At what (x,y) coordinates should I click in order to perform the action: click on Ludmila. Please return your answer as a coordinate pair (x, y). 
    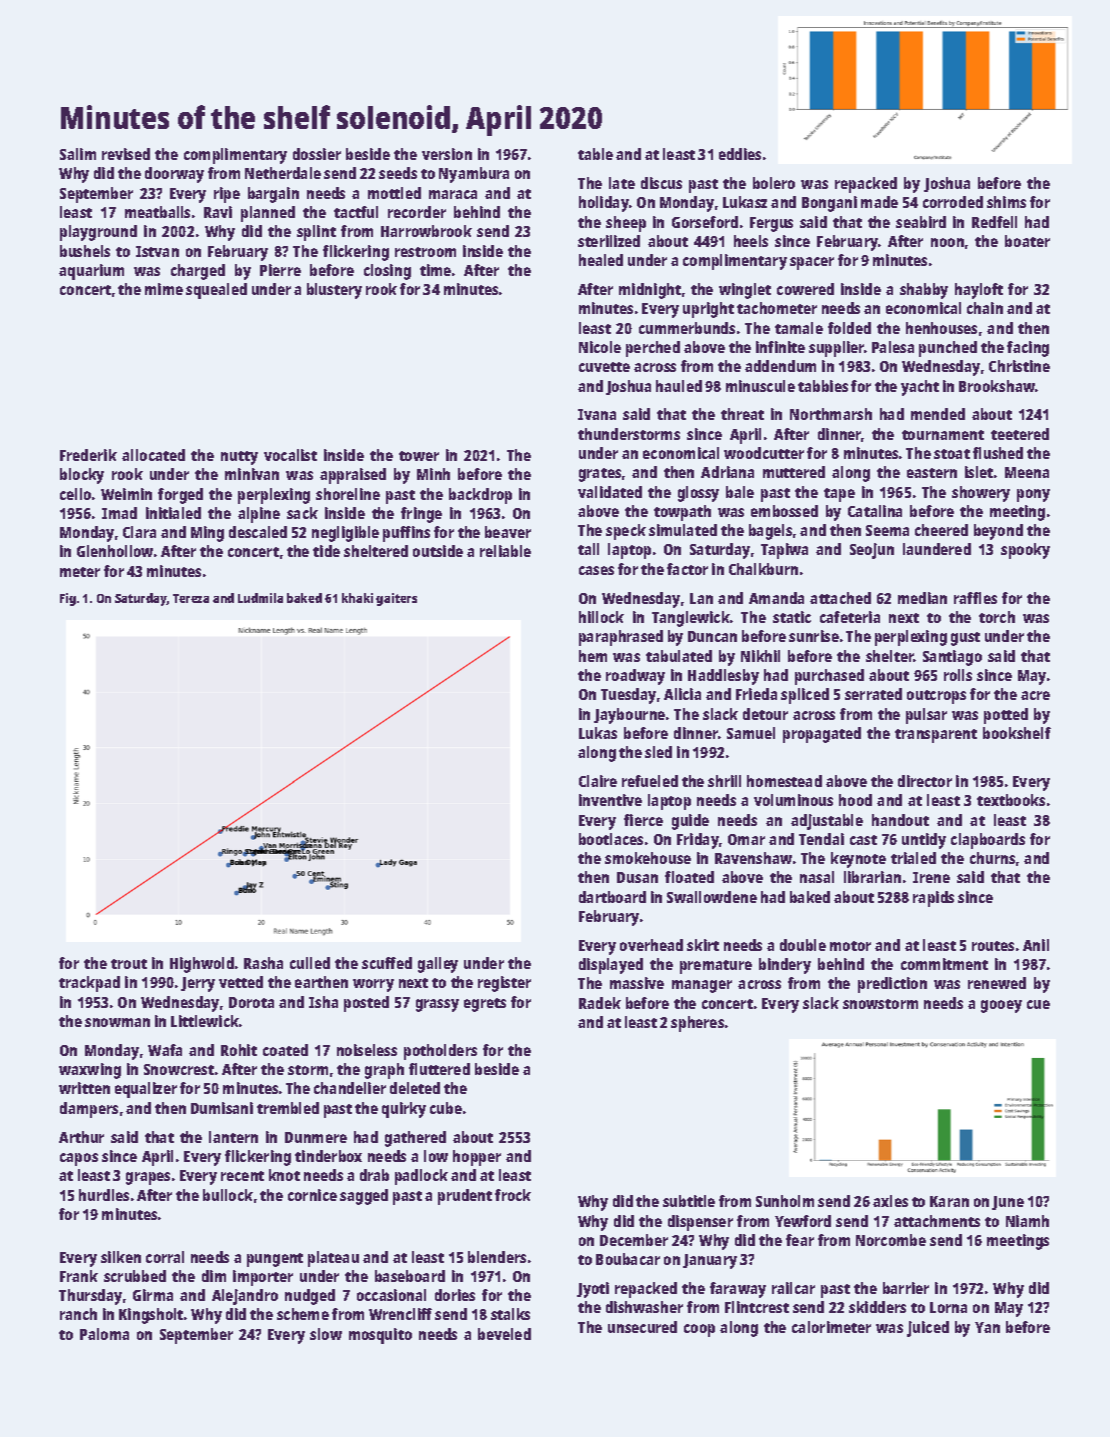
    Looking at the image, I should click on (260, 598).
